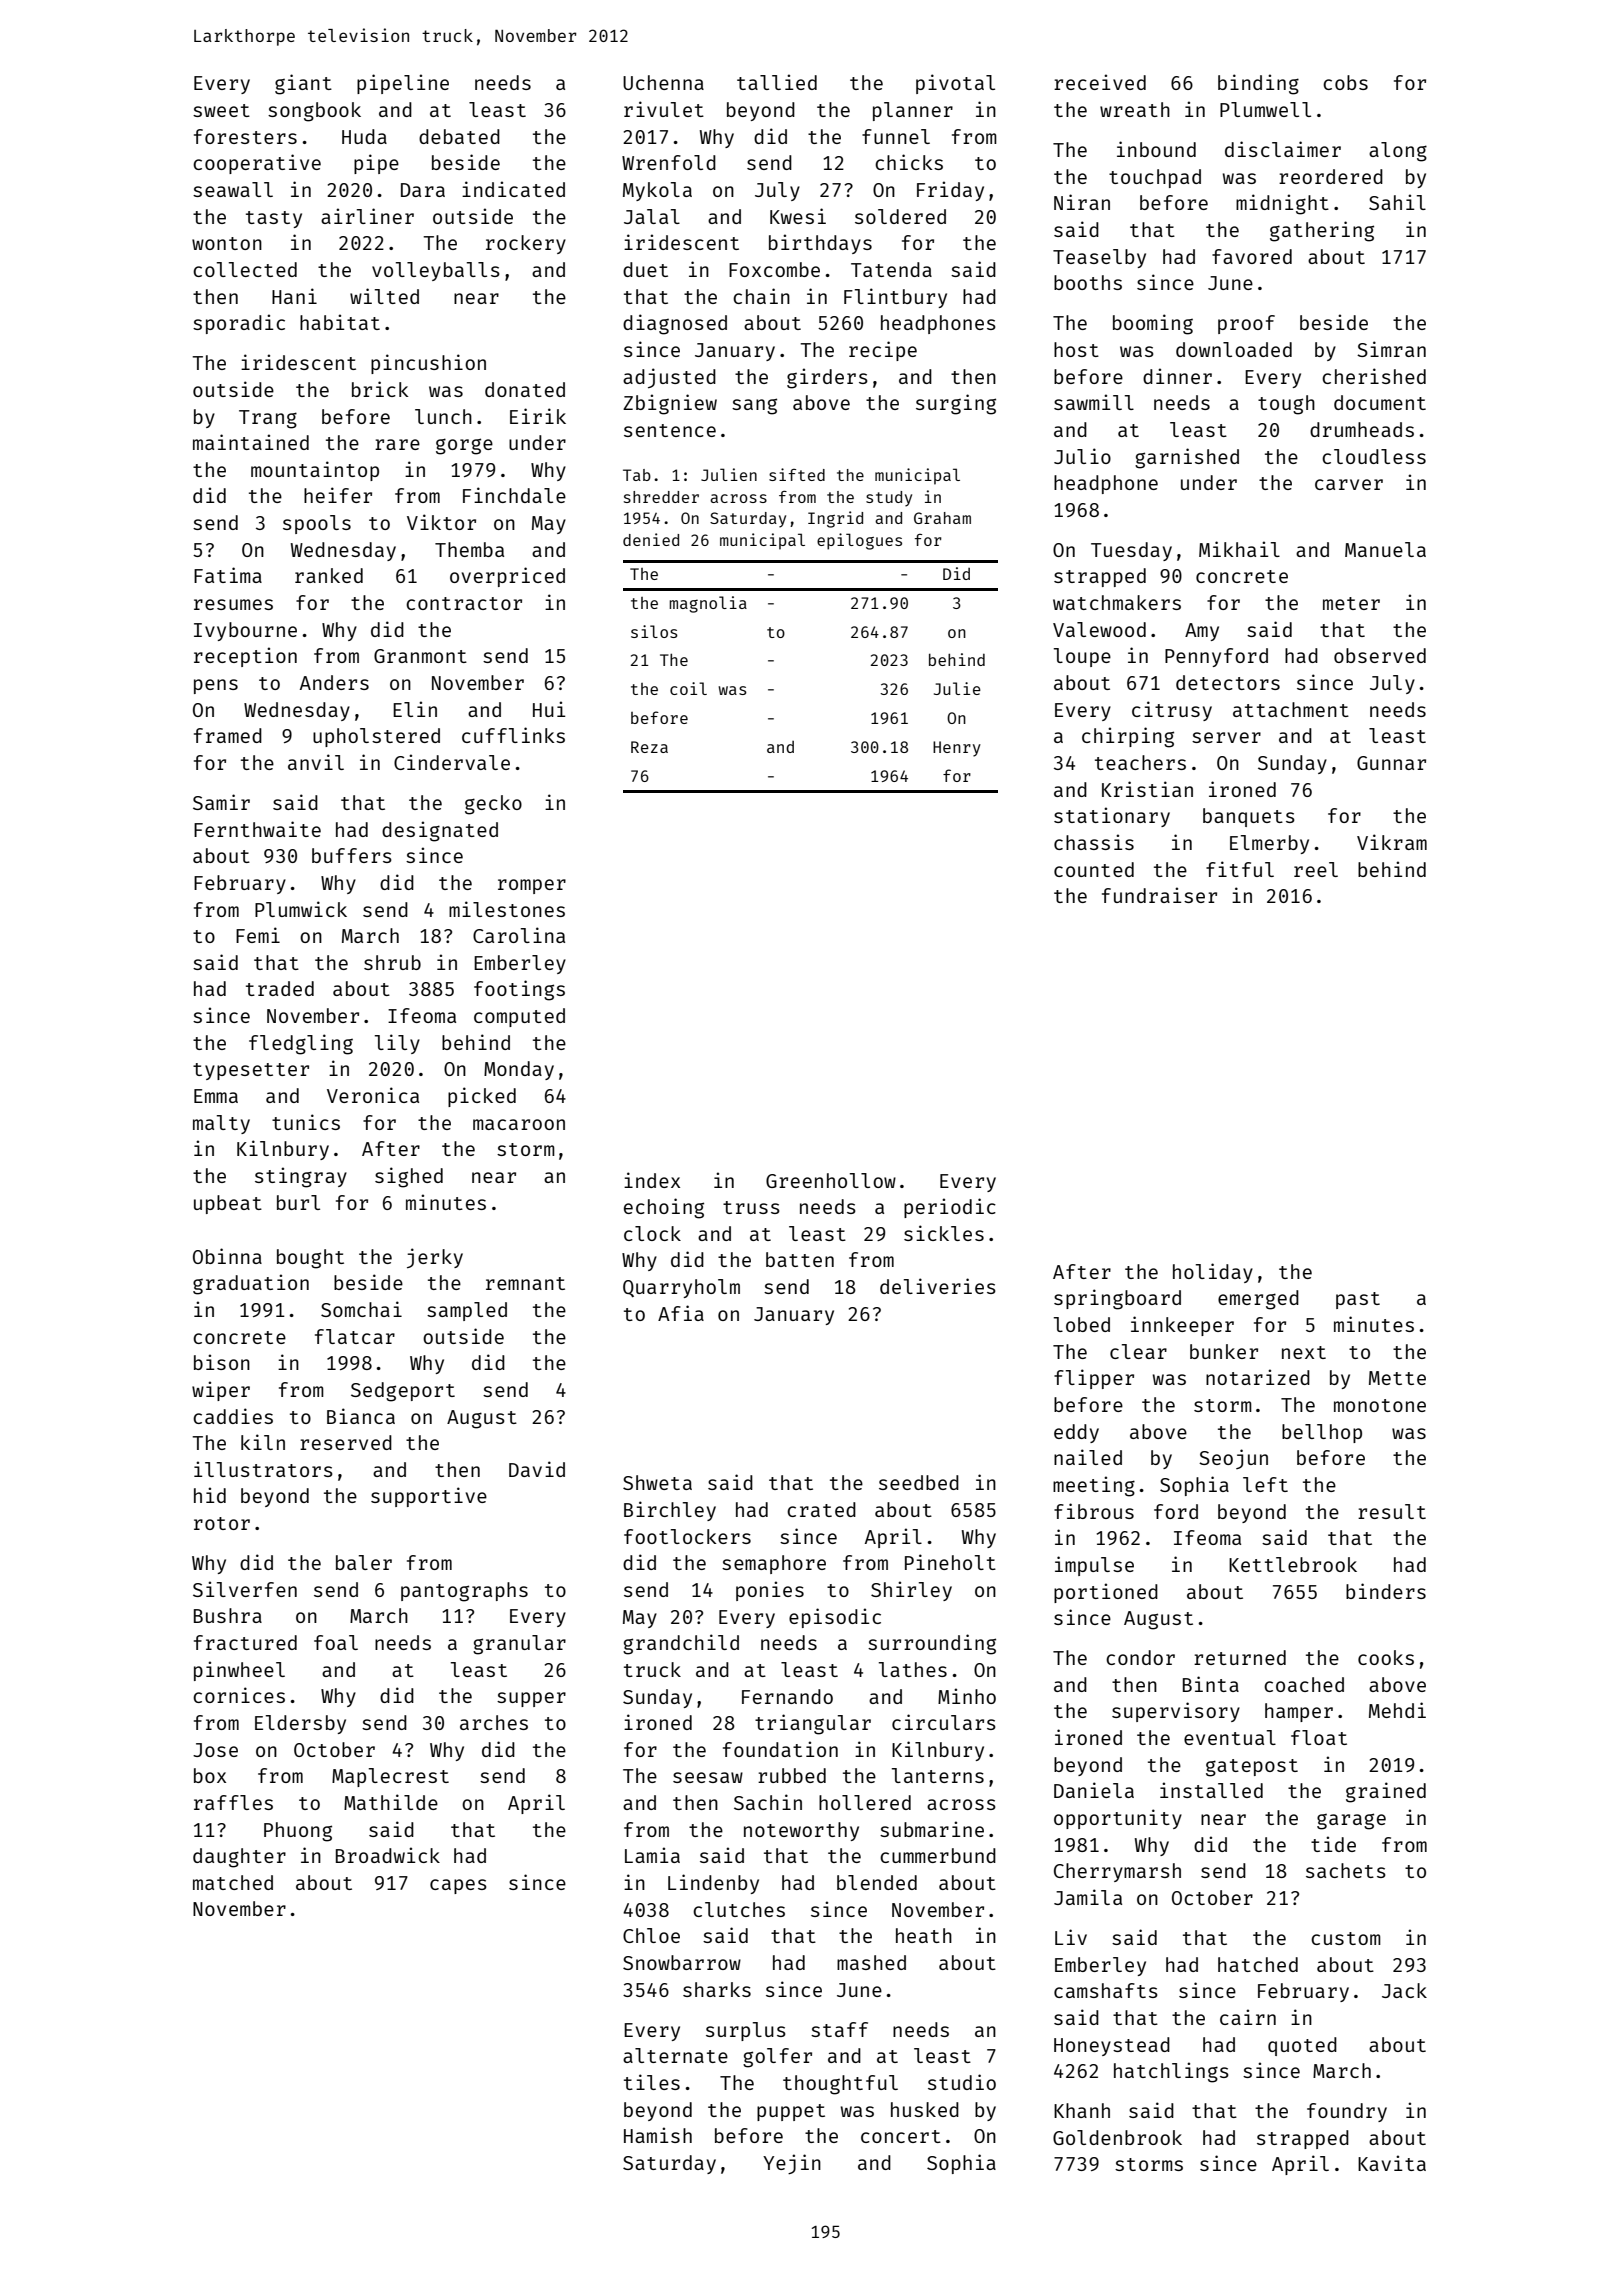 Image resolution: width=1620 pixels, height=2292 pixels. I want to click on sang, so click(754, 406).
